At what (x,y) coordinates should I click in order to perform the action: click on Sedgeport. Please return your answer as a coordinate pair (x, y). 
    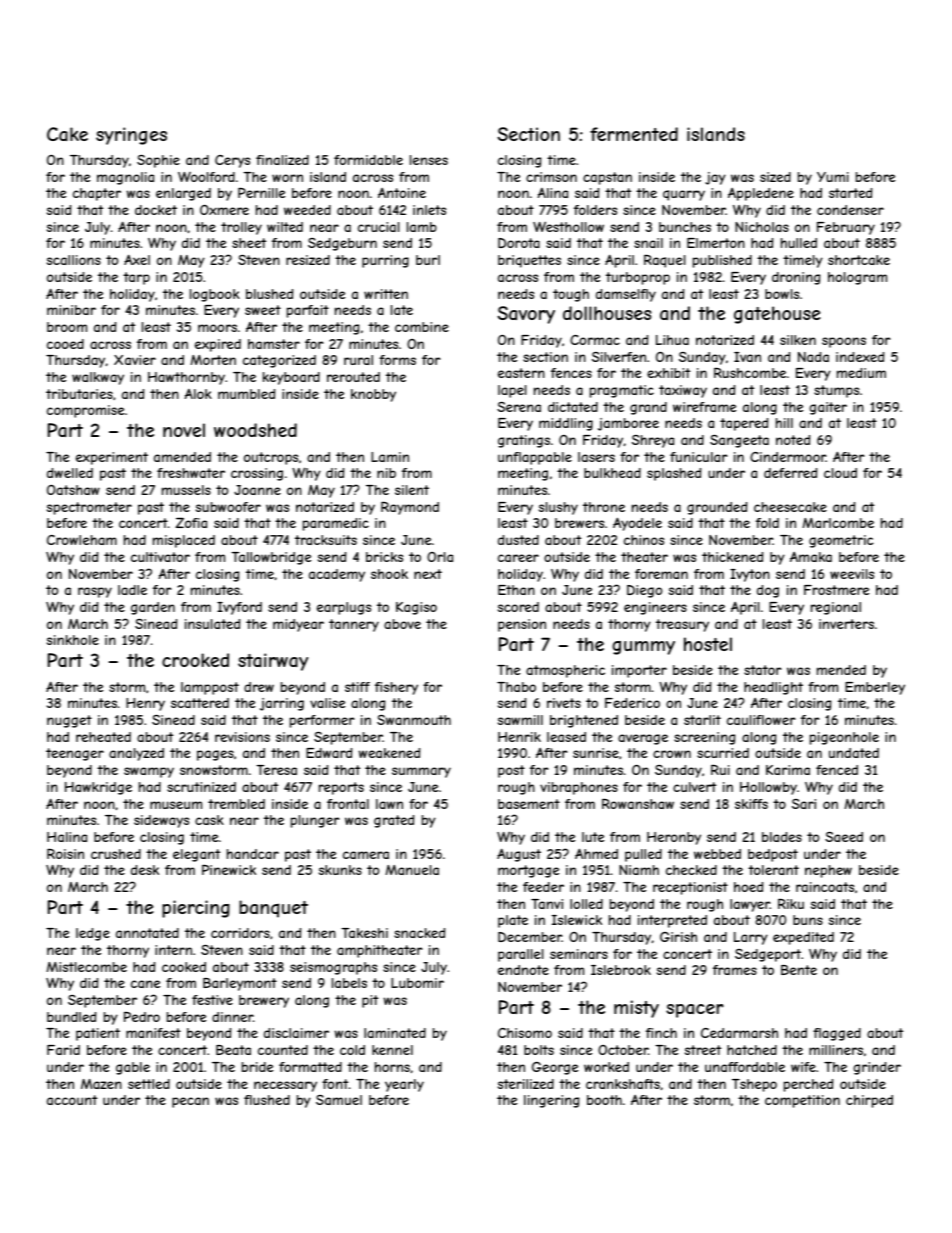
    Looking at the image, I should click on (768, 955).
